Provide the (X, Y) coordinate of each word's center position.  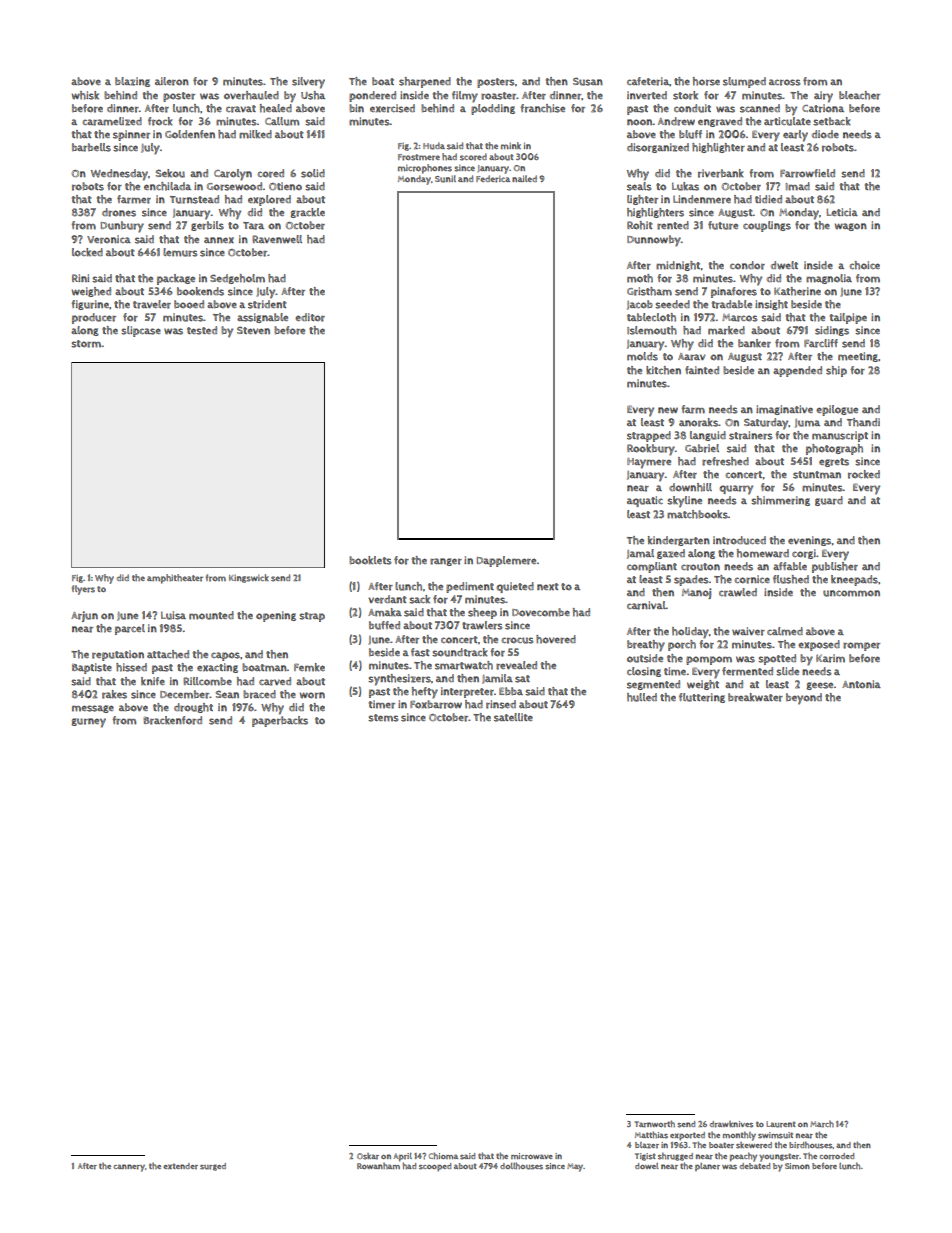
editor (310, 317)
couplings (767, 226)
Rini (80, 278)
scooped (435, 1167)
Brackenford (172, 720)
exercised (392, 108)
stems (383, 718)
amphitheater (175, 579)
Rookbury (651, 450)
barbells (91, 147)
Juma (807, 423)
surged (213, 1167)
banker (754, 343)
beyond (804, 699)
